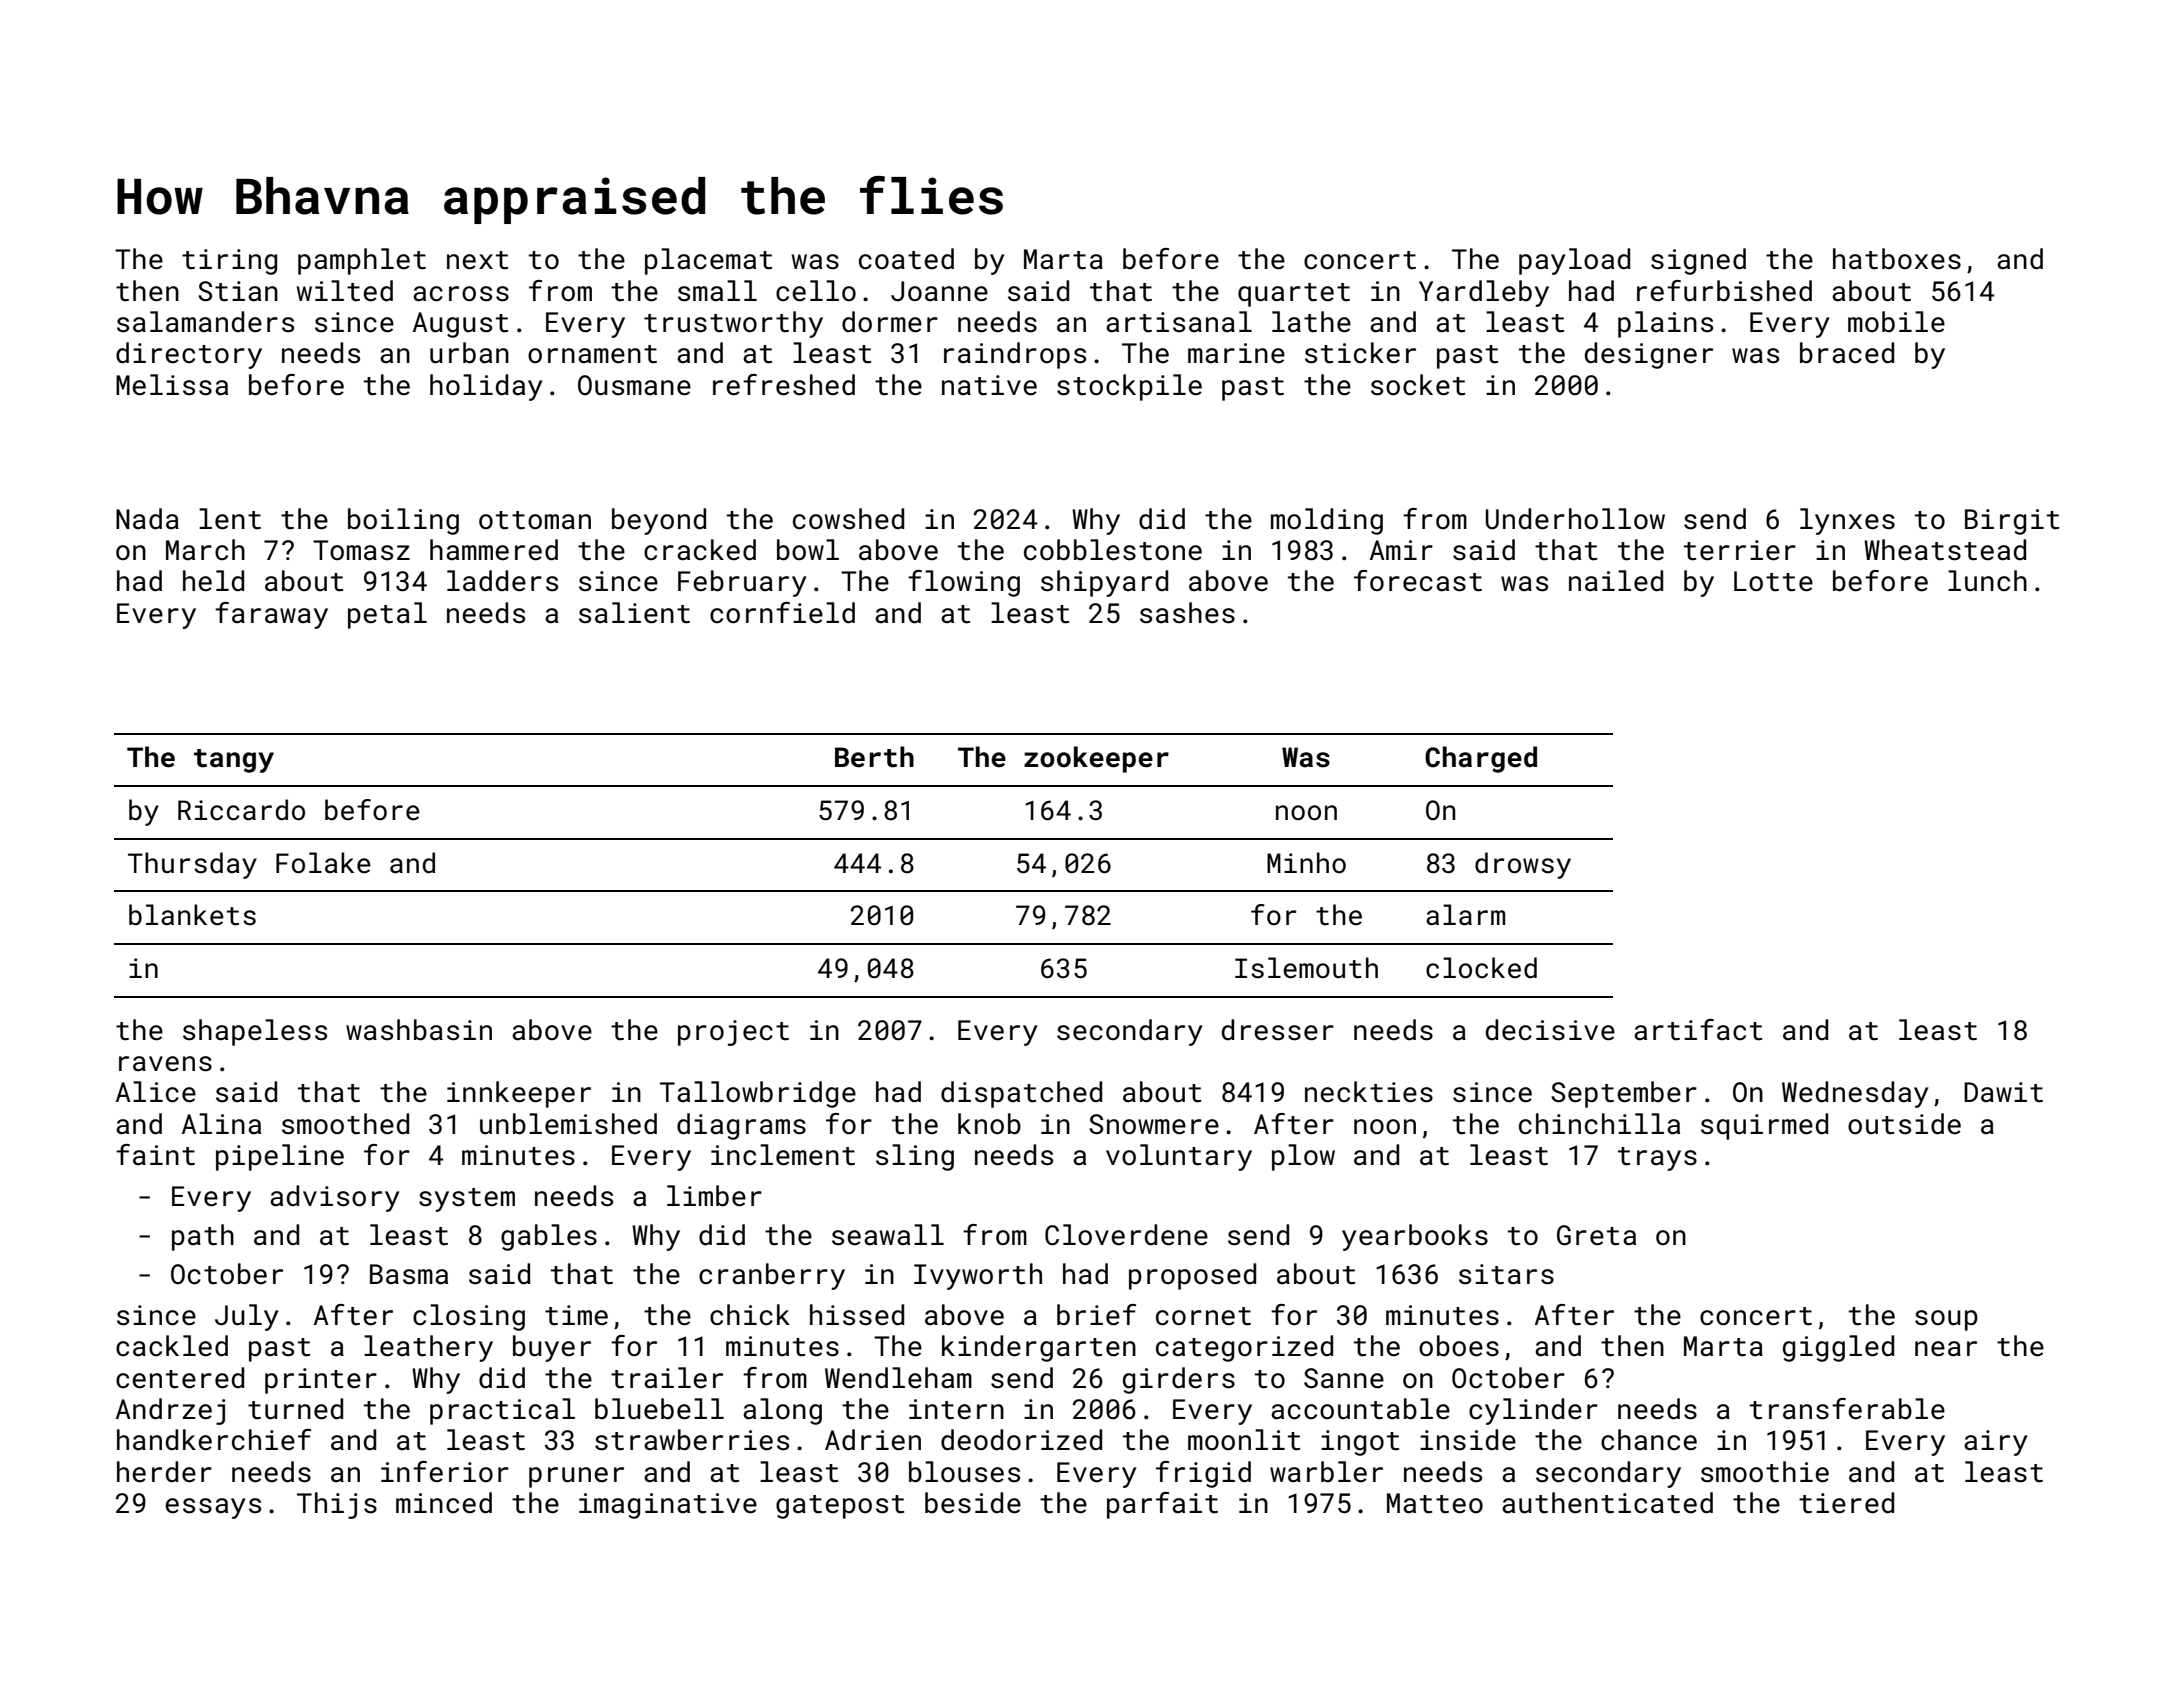  Describe the element at coordinates (733, 1033) in the screenshot. I see `project` at that location.
